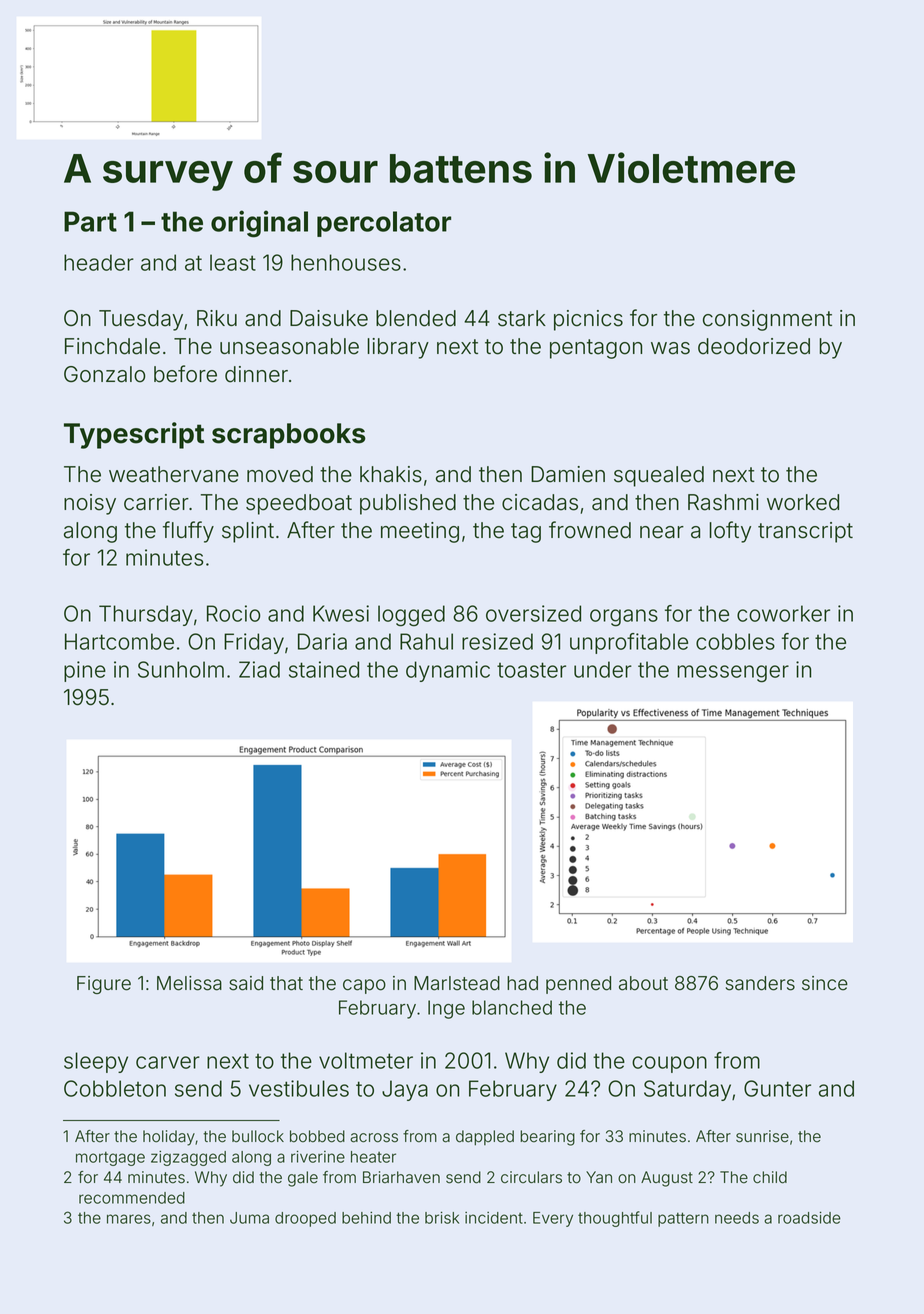 The height and width of the screenshot is (1314, 924). What do you see at coordinates (494, 1218) in the screenshot?
I see `incident` at bounding box center [494, 1218].
